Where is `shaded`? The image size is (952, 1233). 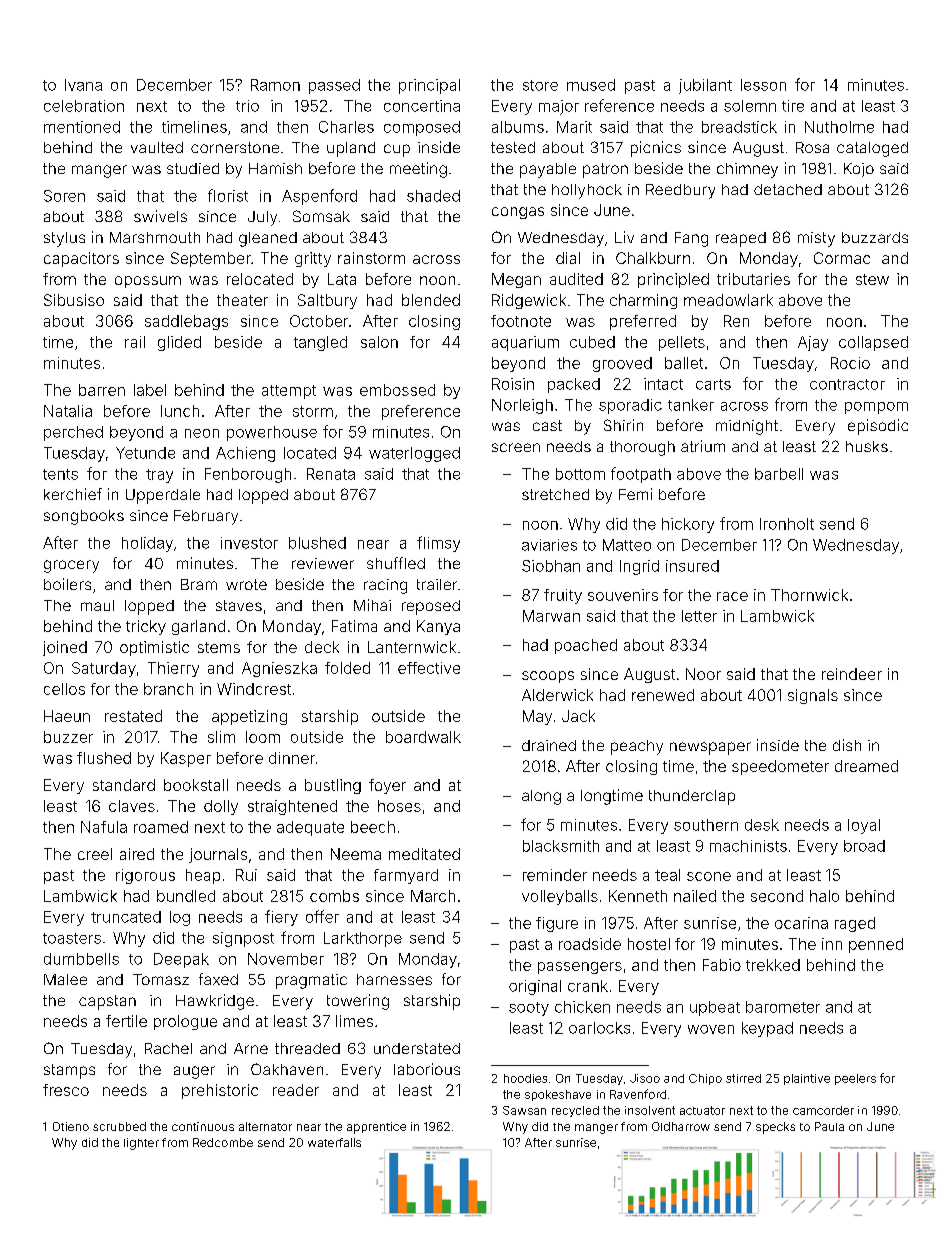
shaded is located at coordinates (433, 196).
